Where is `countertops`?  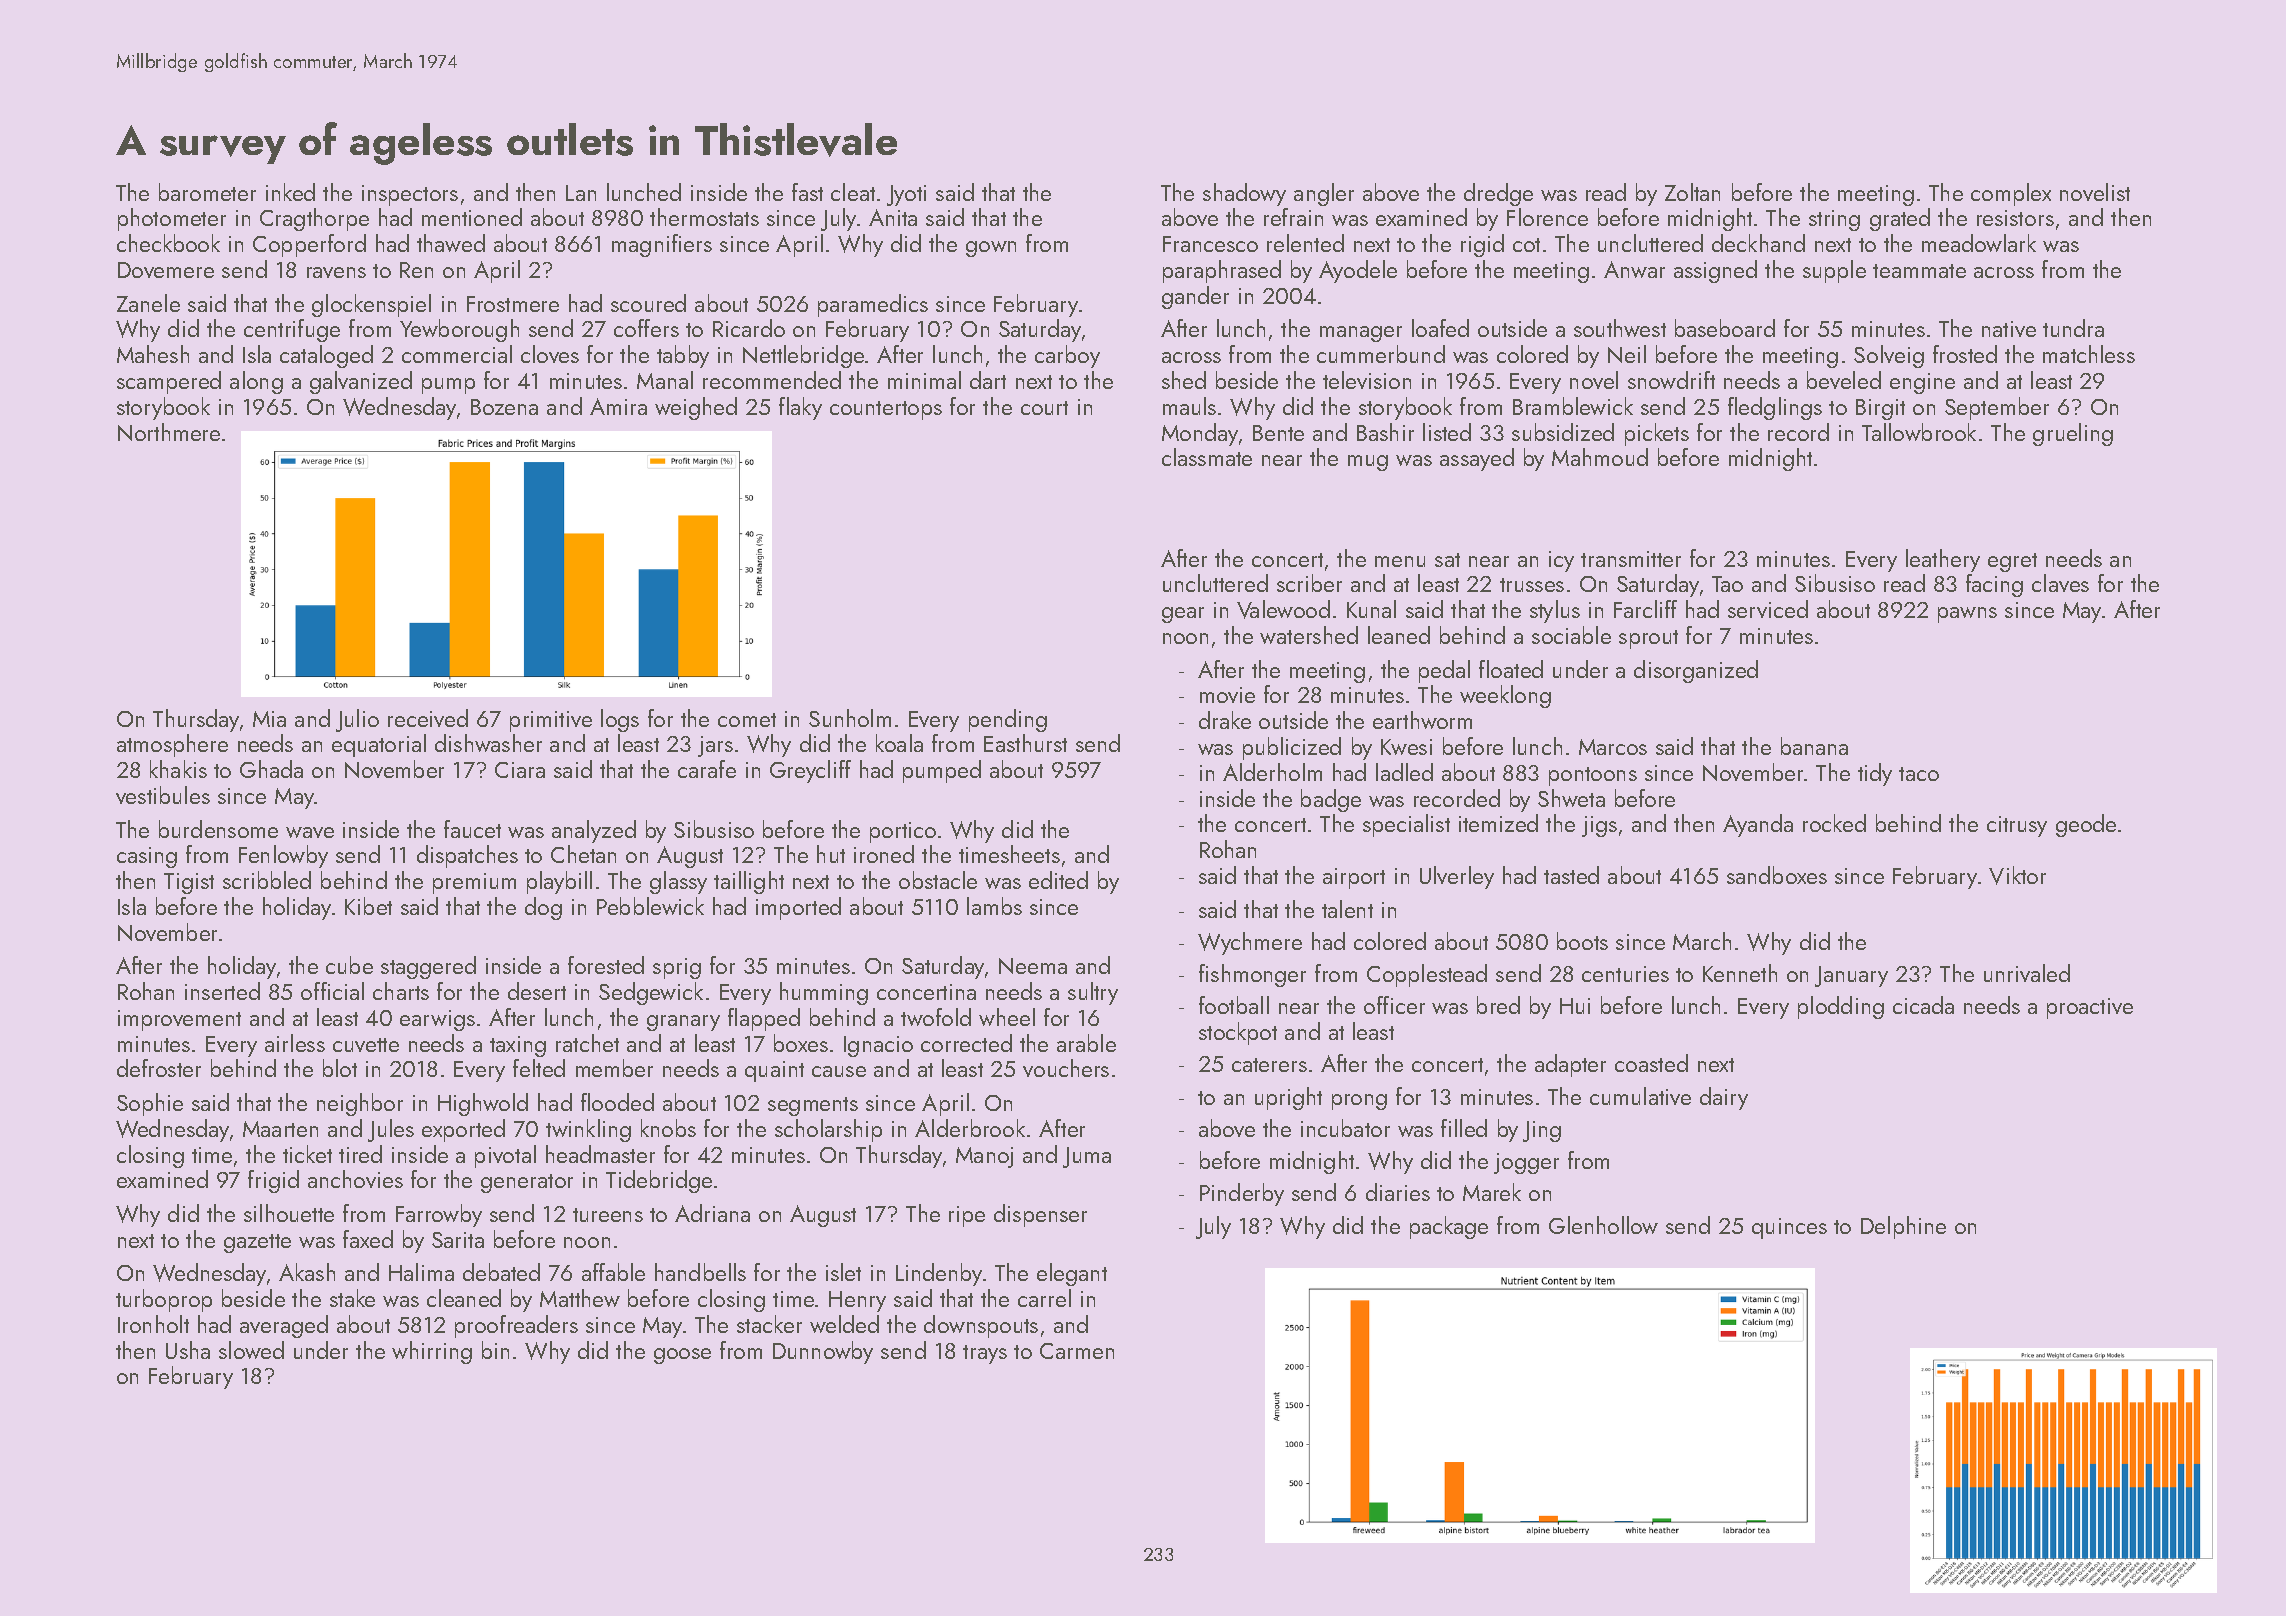 countertops is located at coordinates (886, 410).
